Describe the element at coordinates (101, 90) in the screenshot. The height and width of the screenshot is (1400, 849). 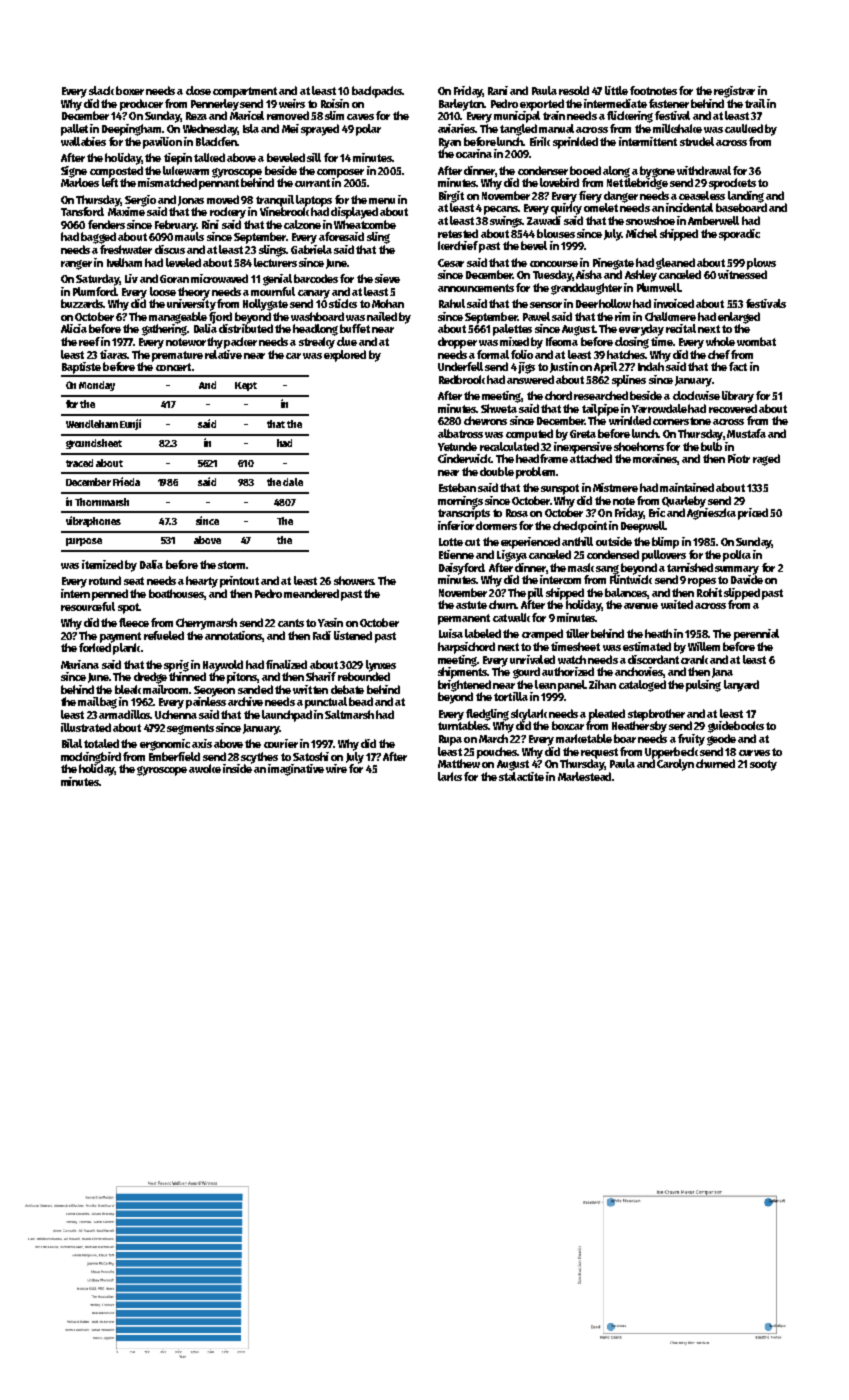
I see `slack` at that location.
